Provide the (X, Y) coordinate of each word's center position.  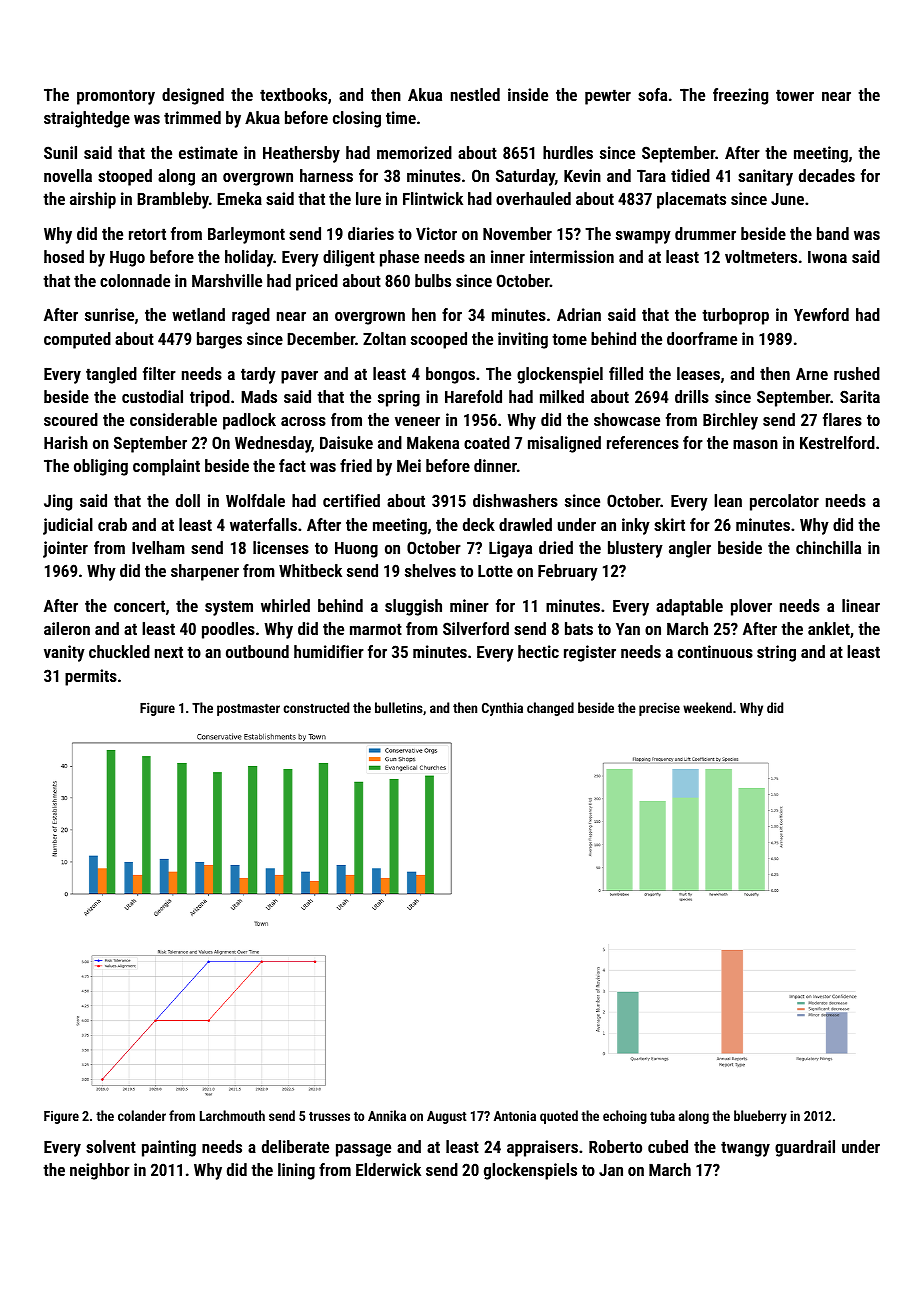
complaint (166, 467)
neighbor (100, 1171)
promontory (116, 97)
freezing (740, 96)
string (776, 653)
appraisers (542, 1148)
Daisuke (346, 442)
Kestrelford (837, 442)
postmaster (248, 710)
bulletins (399, 707)
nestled (475, 94)
